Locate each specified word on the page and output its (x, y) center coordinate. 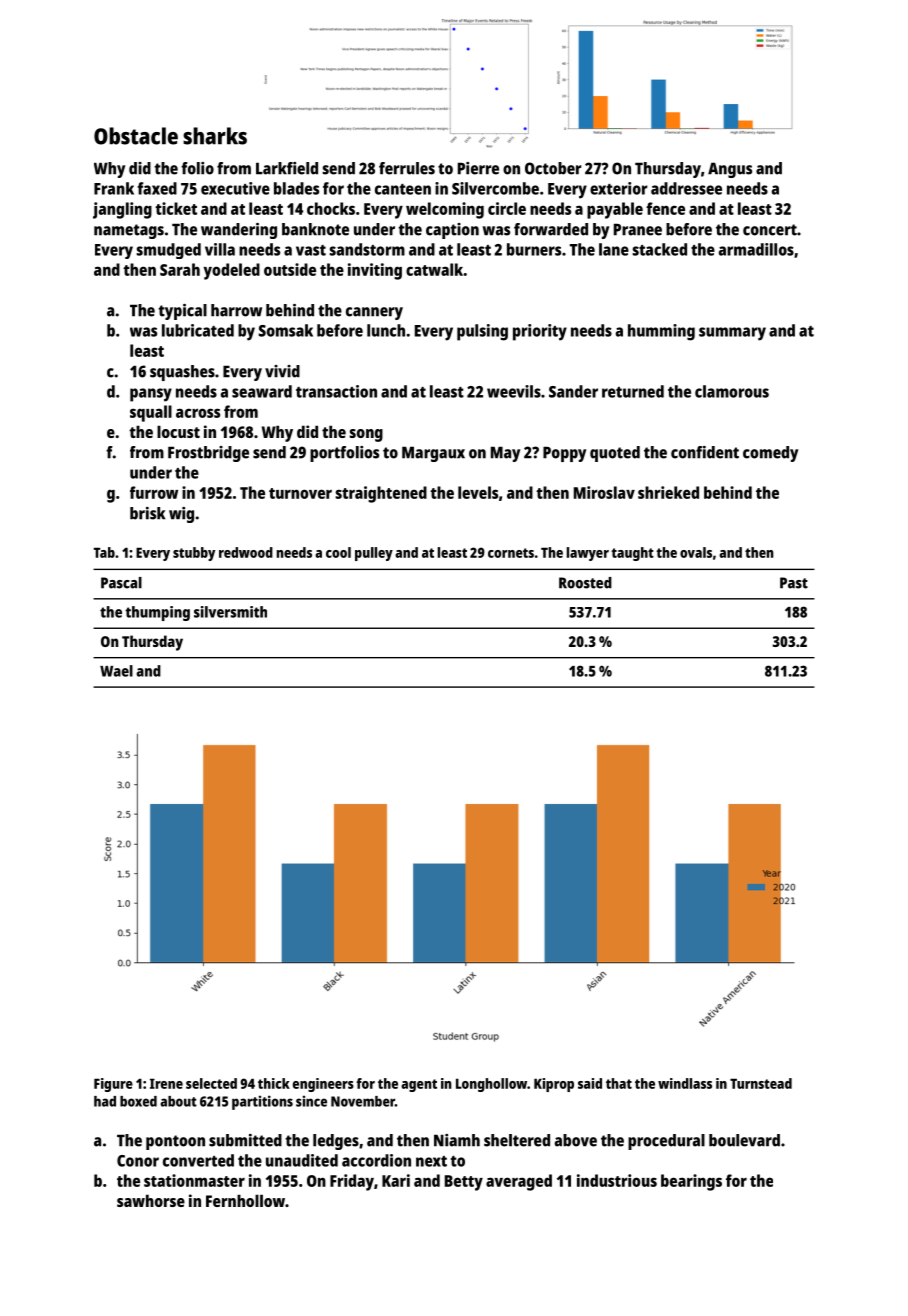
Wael (116, 671)
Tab (104, 552)
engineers (323, 1085)
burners (534, 249)
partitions (262, 1102)
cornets (511, 553)
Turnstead (761, 1083)
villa (220, 249)
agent (419, 1085)
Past (794, 583)
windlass (685, 1083)
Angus (730, 170)
